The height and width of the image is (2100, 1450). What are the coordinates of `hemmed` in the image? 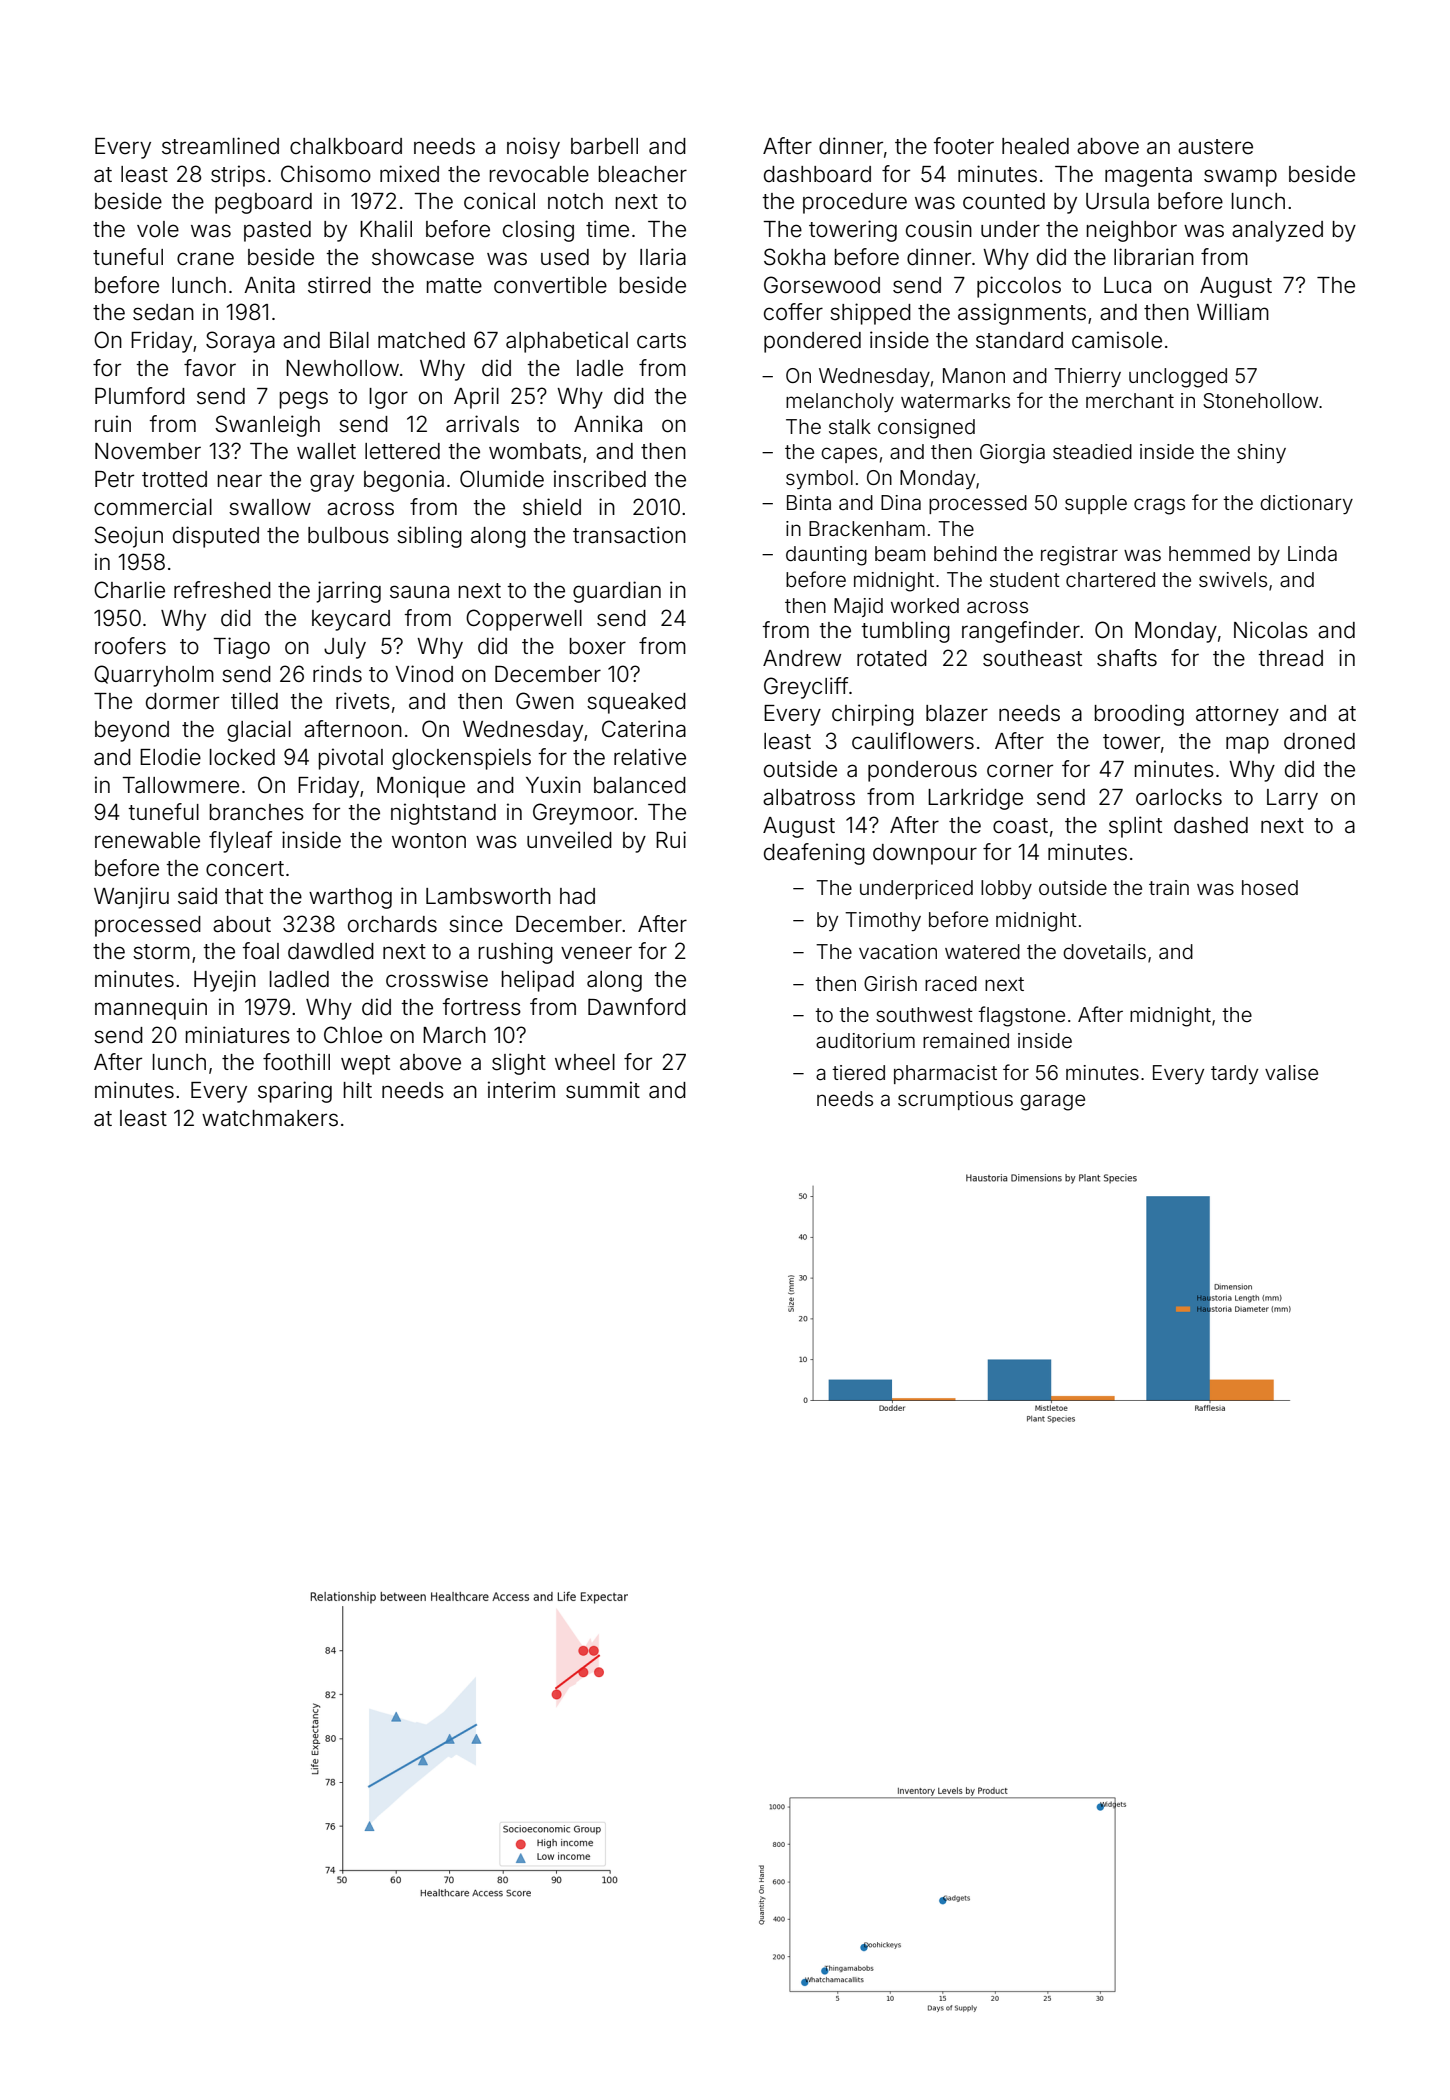 It's located at (1209, 553).
